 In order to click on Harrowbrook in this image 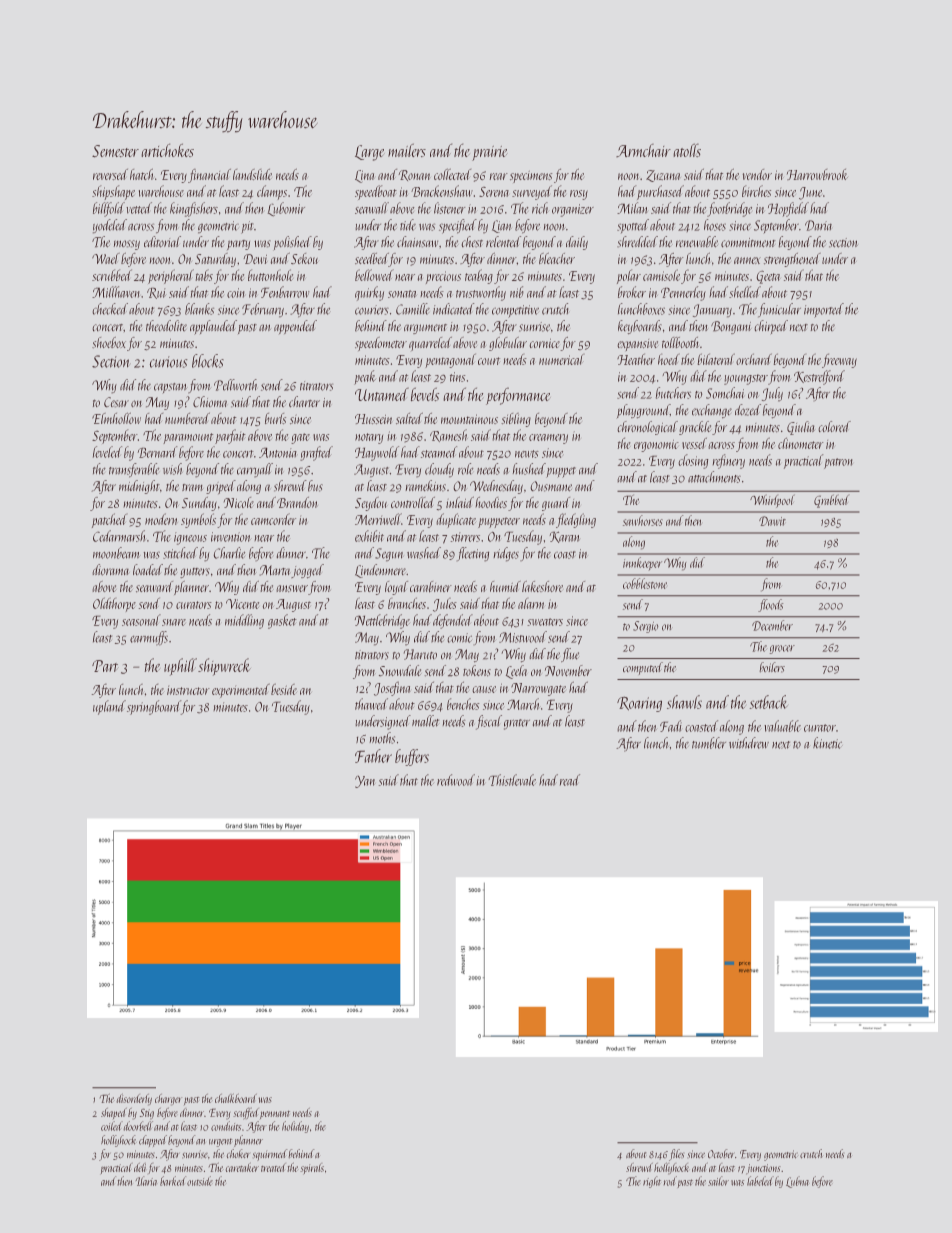, I will do `click(817, 174)`.
